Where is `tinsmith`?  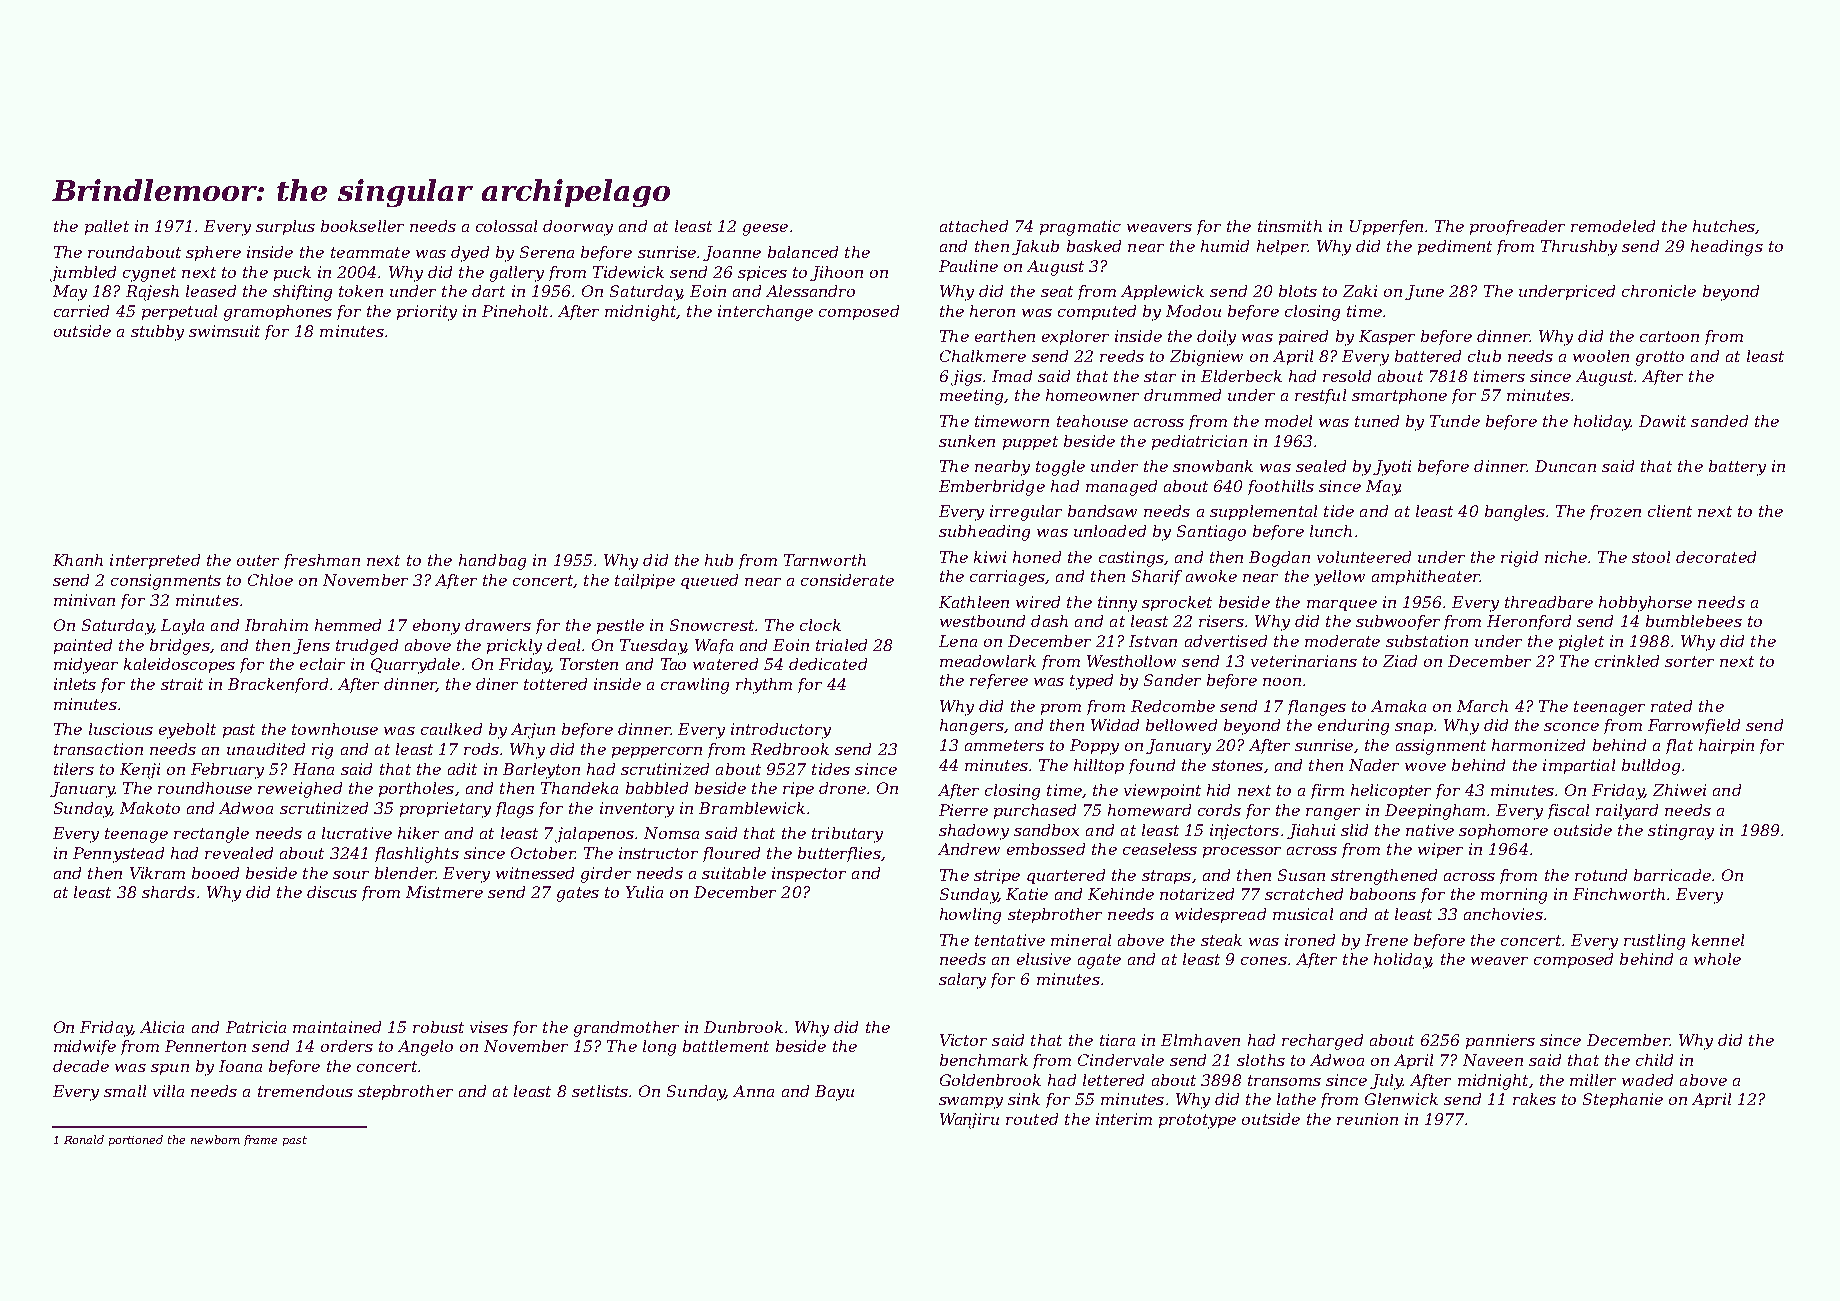
tinsmith is located at coordinates (1290, 226).
